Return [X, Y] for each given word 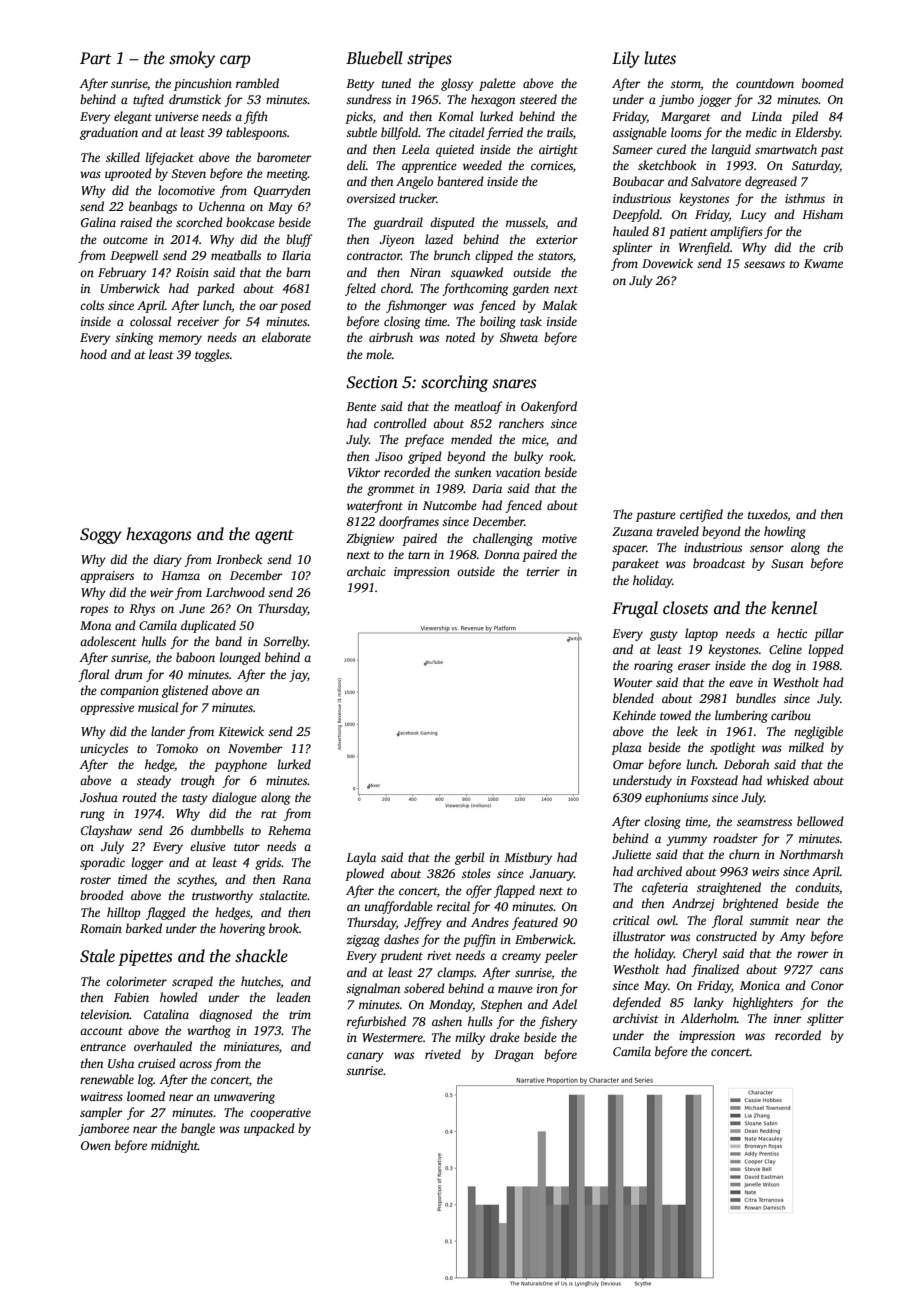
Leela [415, 149]
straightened [729, 888]
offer [479, 891]
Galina [98, 222]
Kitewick [241, 731]
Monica [760, 985]
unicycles [104, 749]
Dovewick [667, 263]
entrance [103, 1047]
